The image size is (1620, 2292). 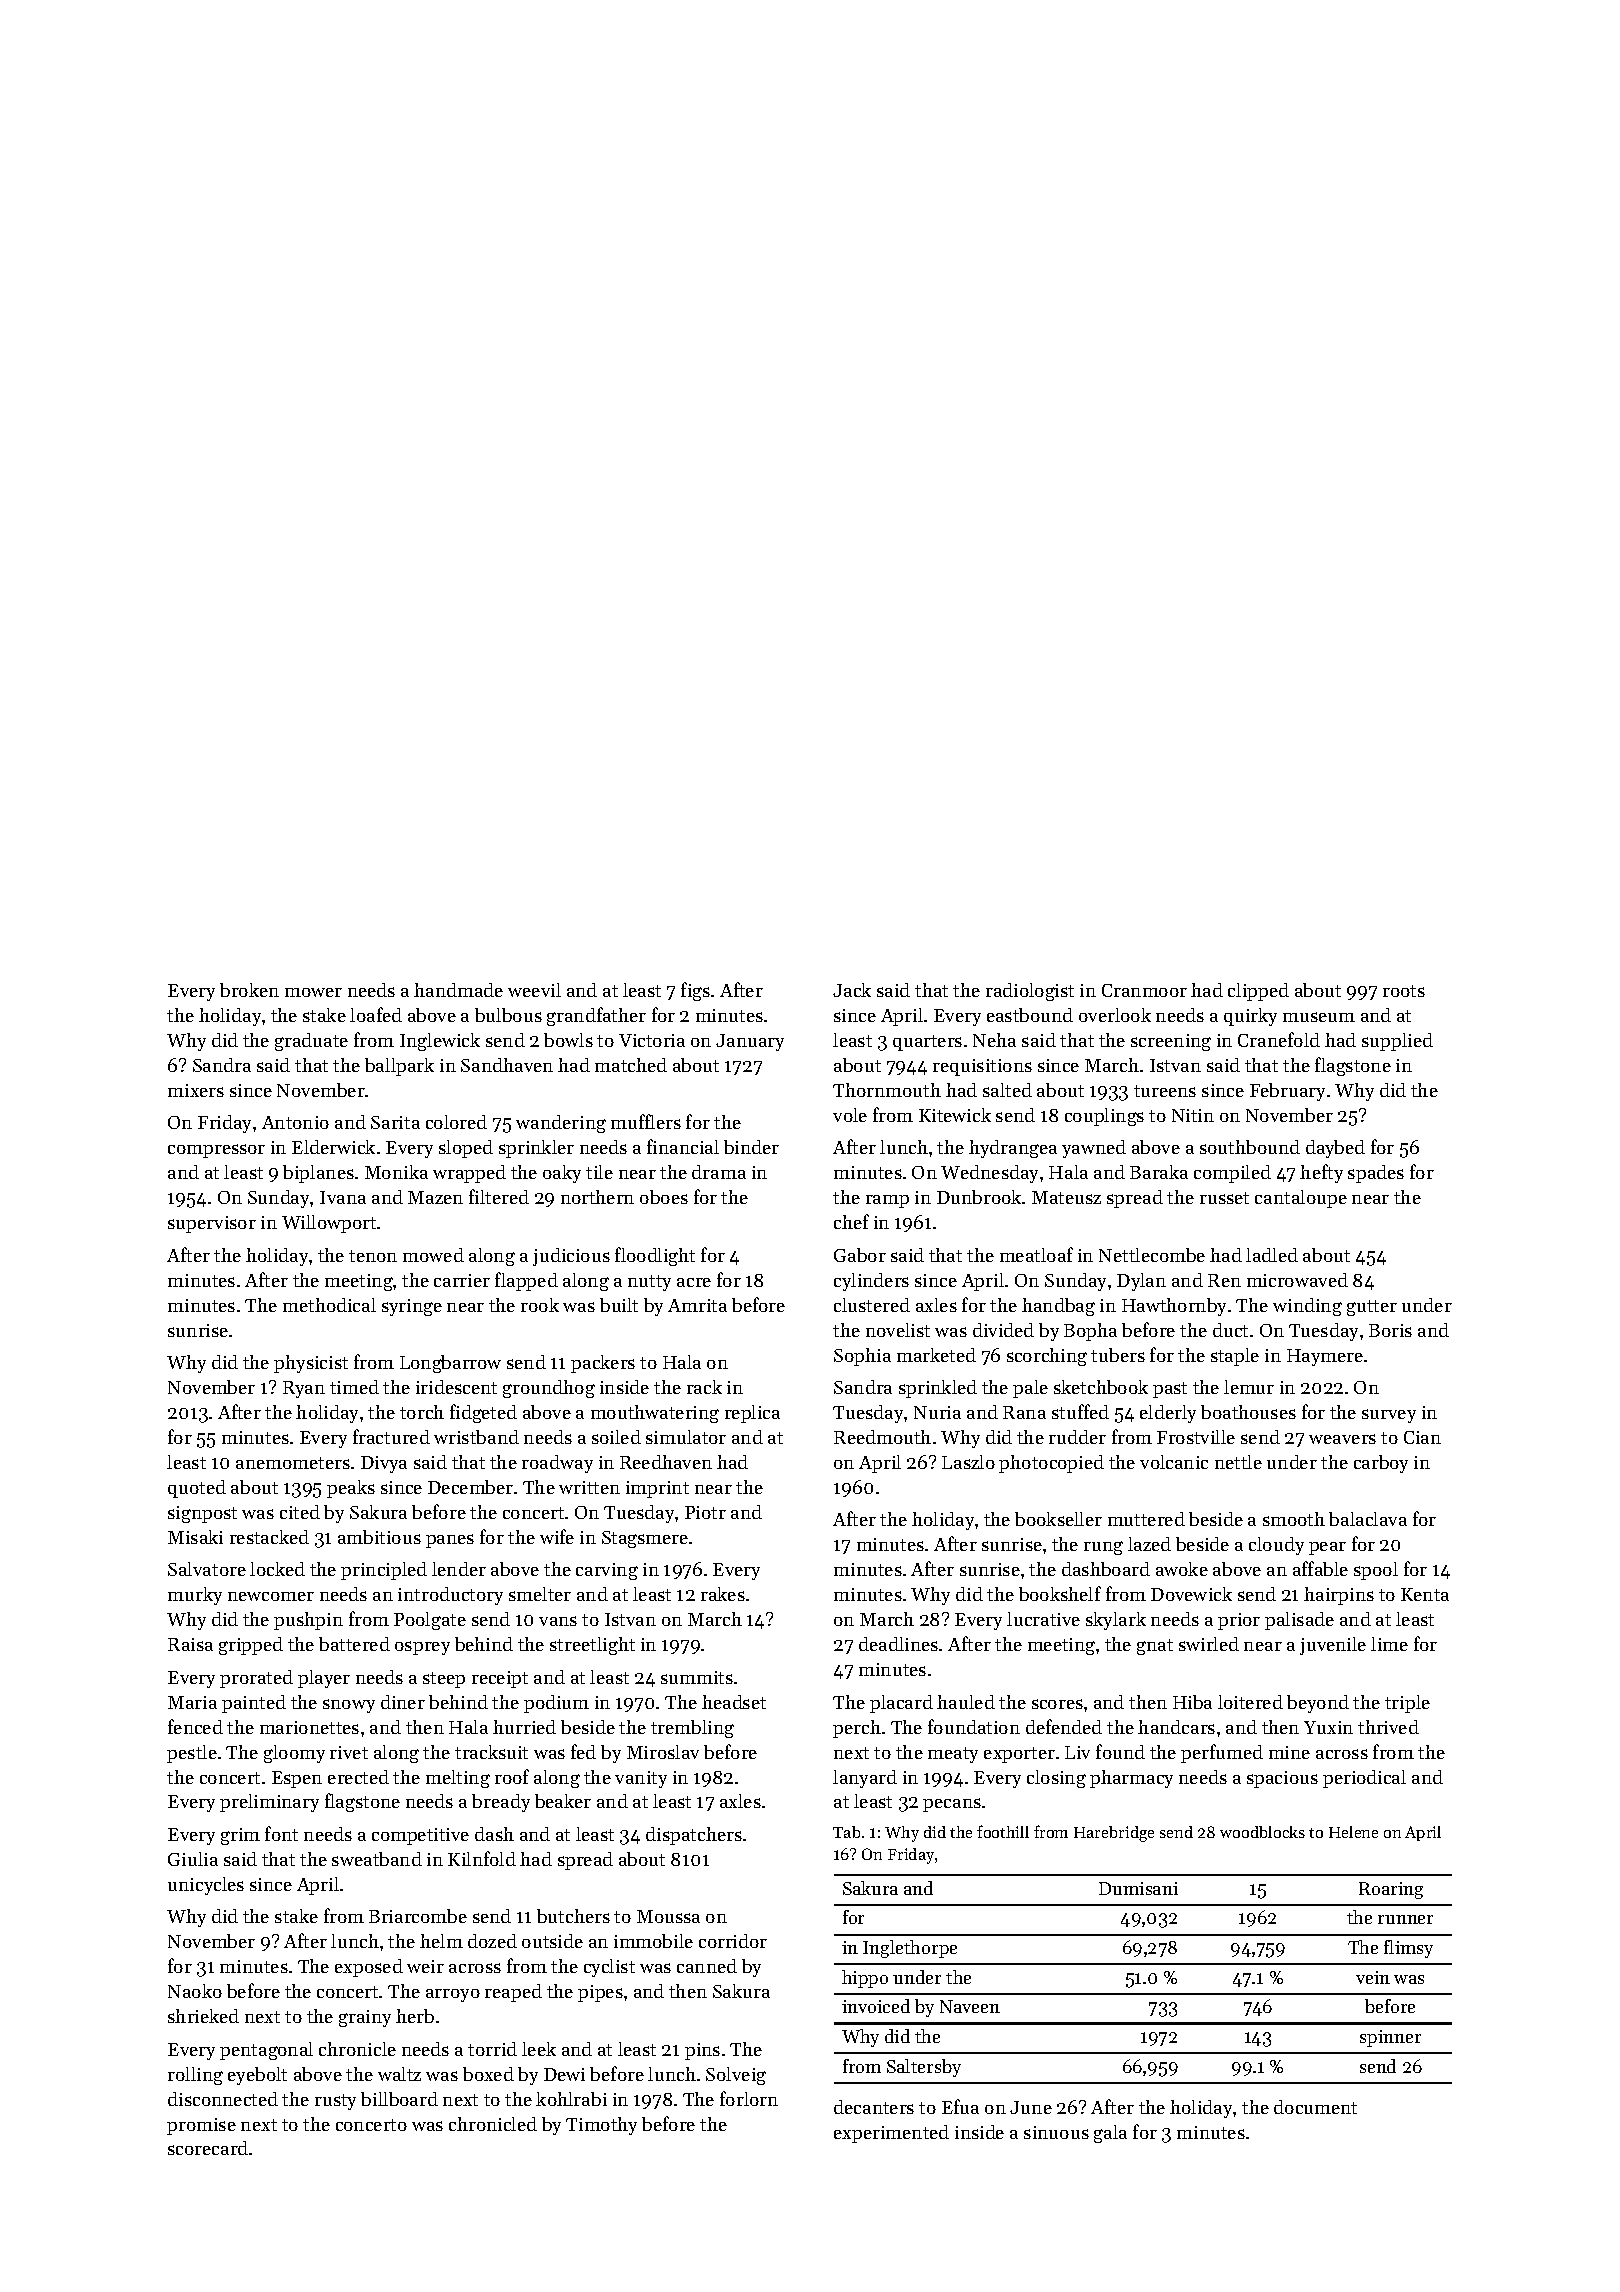 What do you see at coordinates (872, 1305) in the image?
I see `clustered` at bounding box center [872, 1305].
